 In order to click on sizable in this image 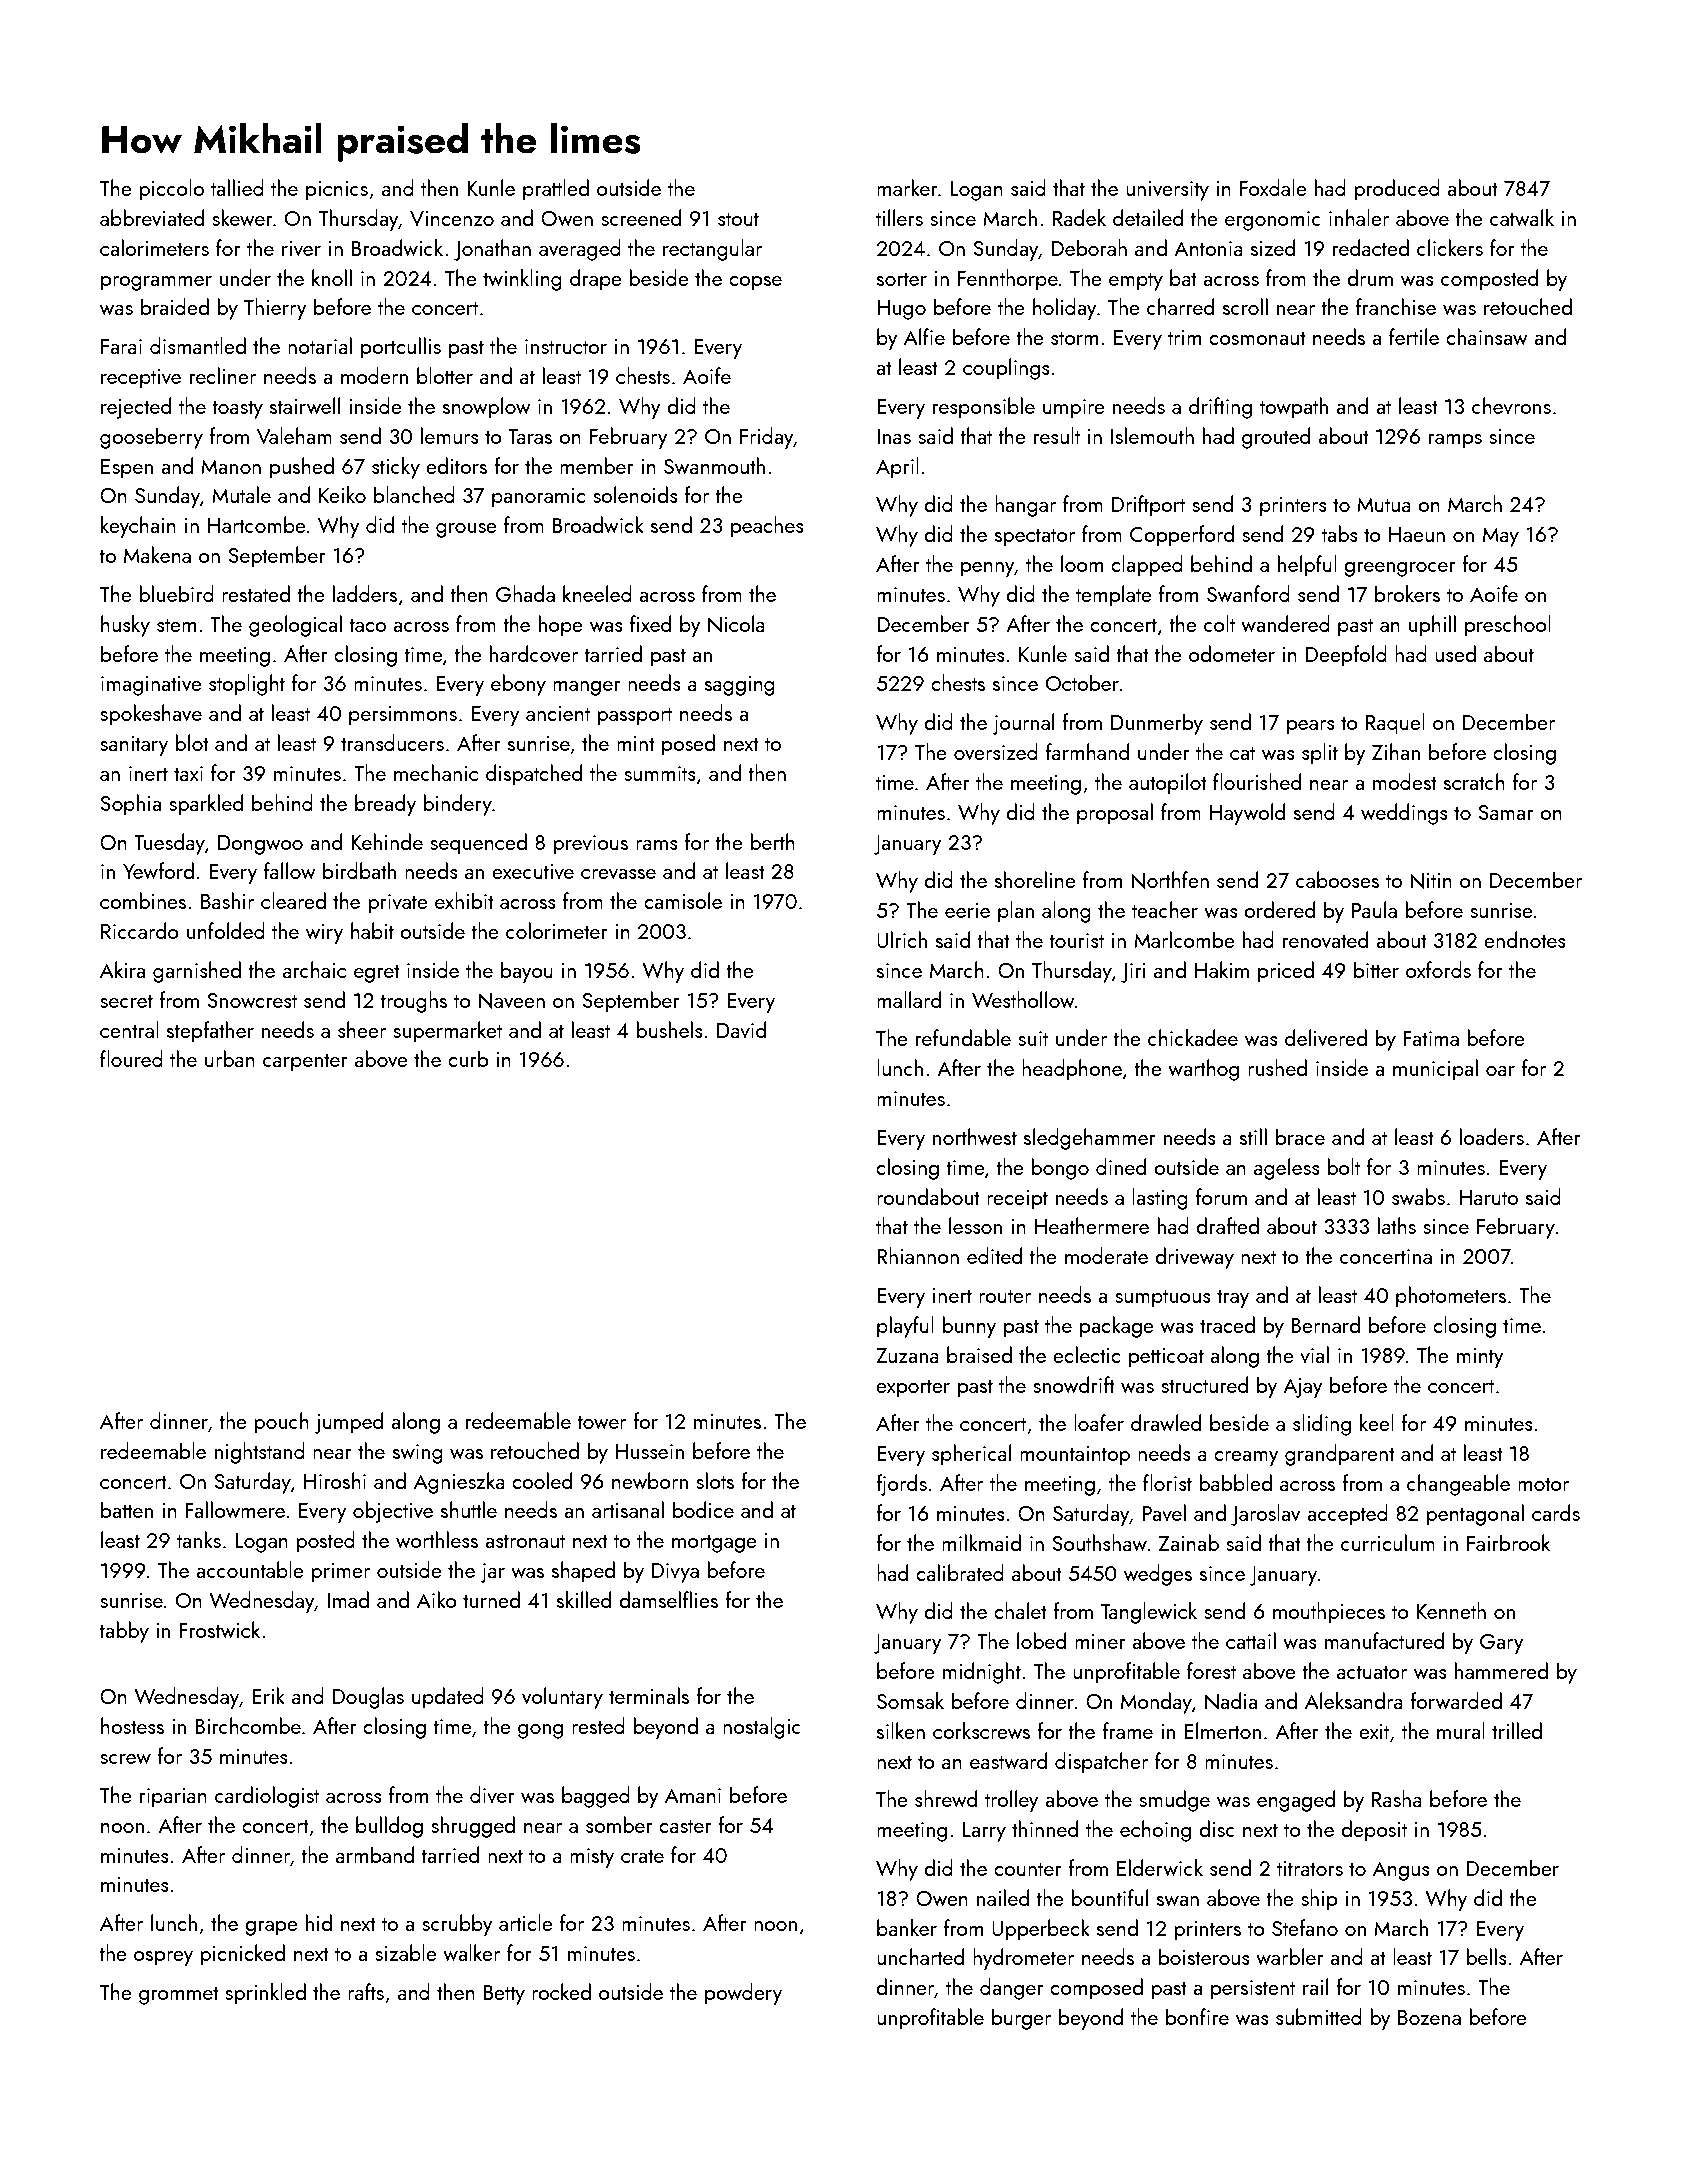, I will do `click(406, 1952)`.
